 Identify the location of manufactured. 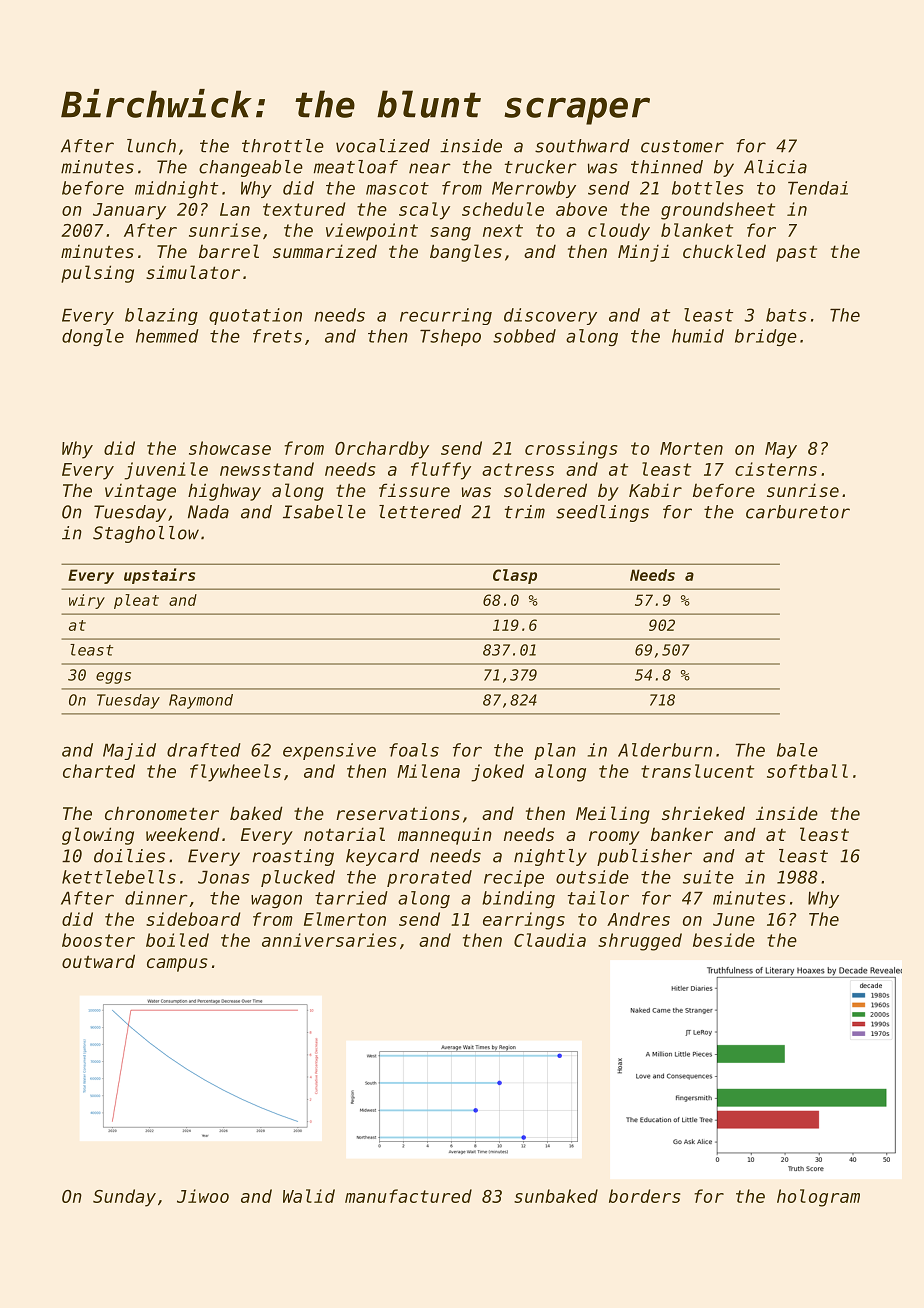
(408, 1196).
